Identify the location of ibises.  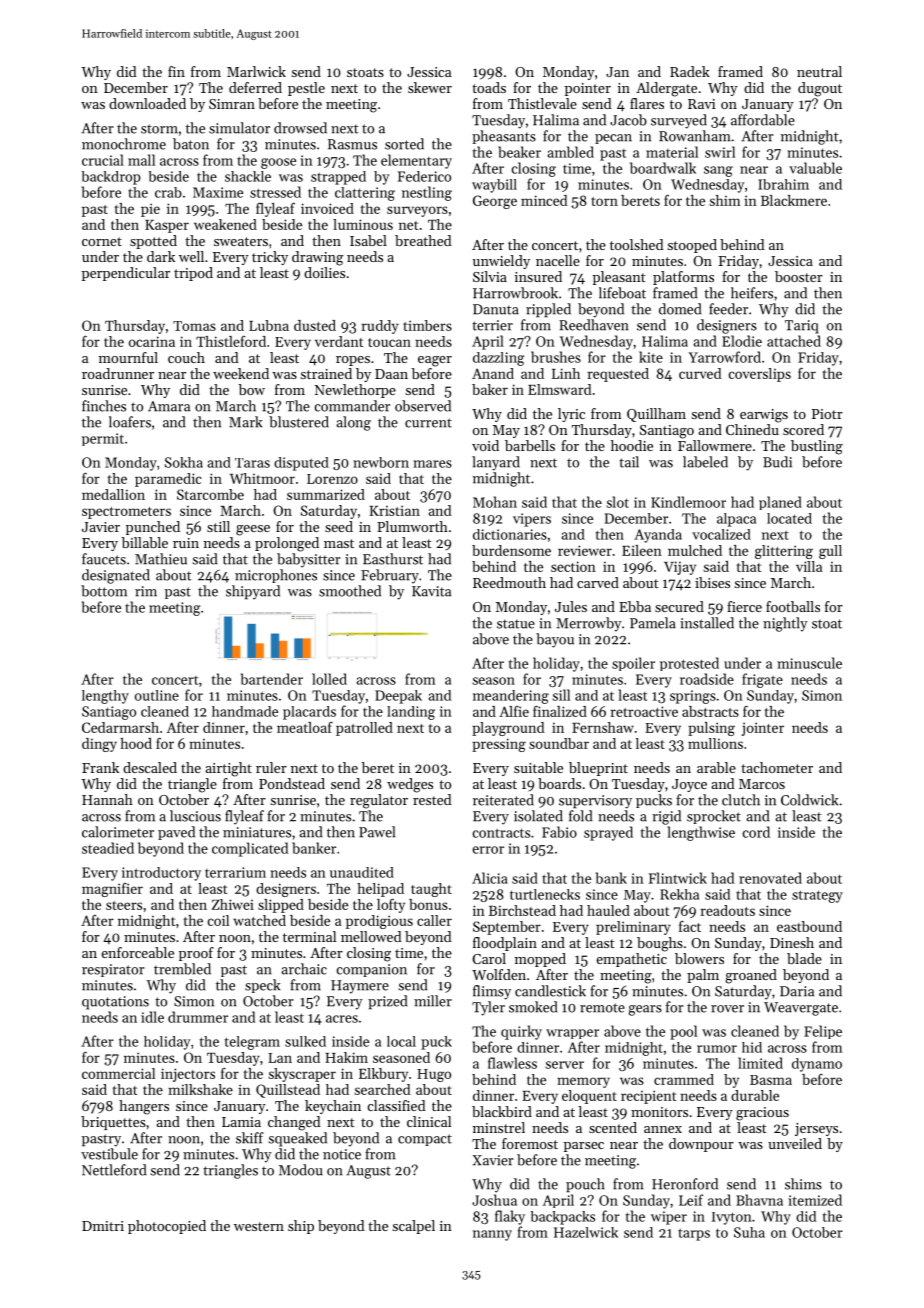
(712, 582).
